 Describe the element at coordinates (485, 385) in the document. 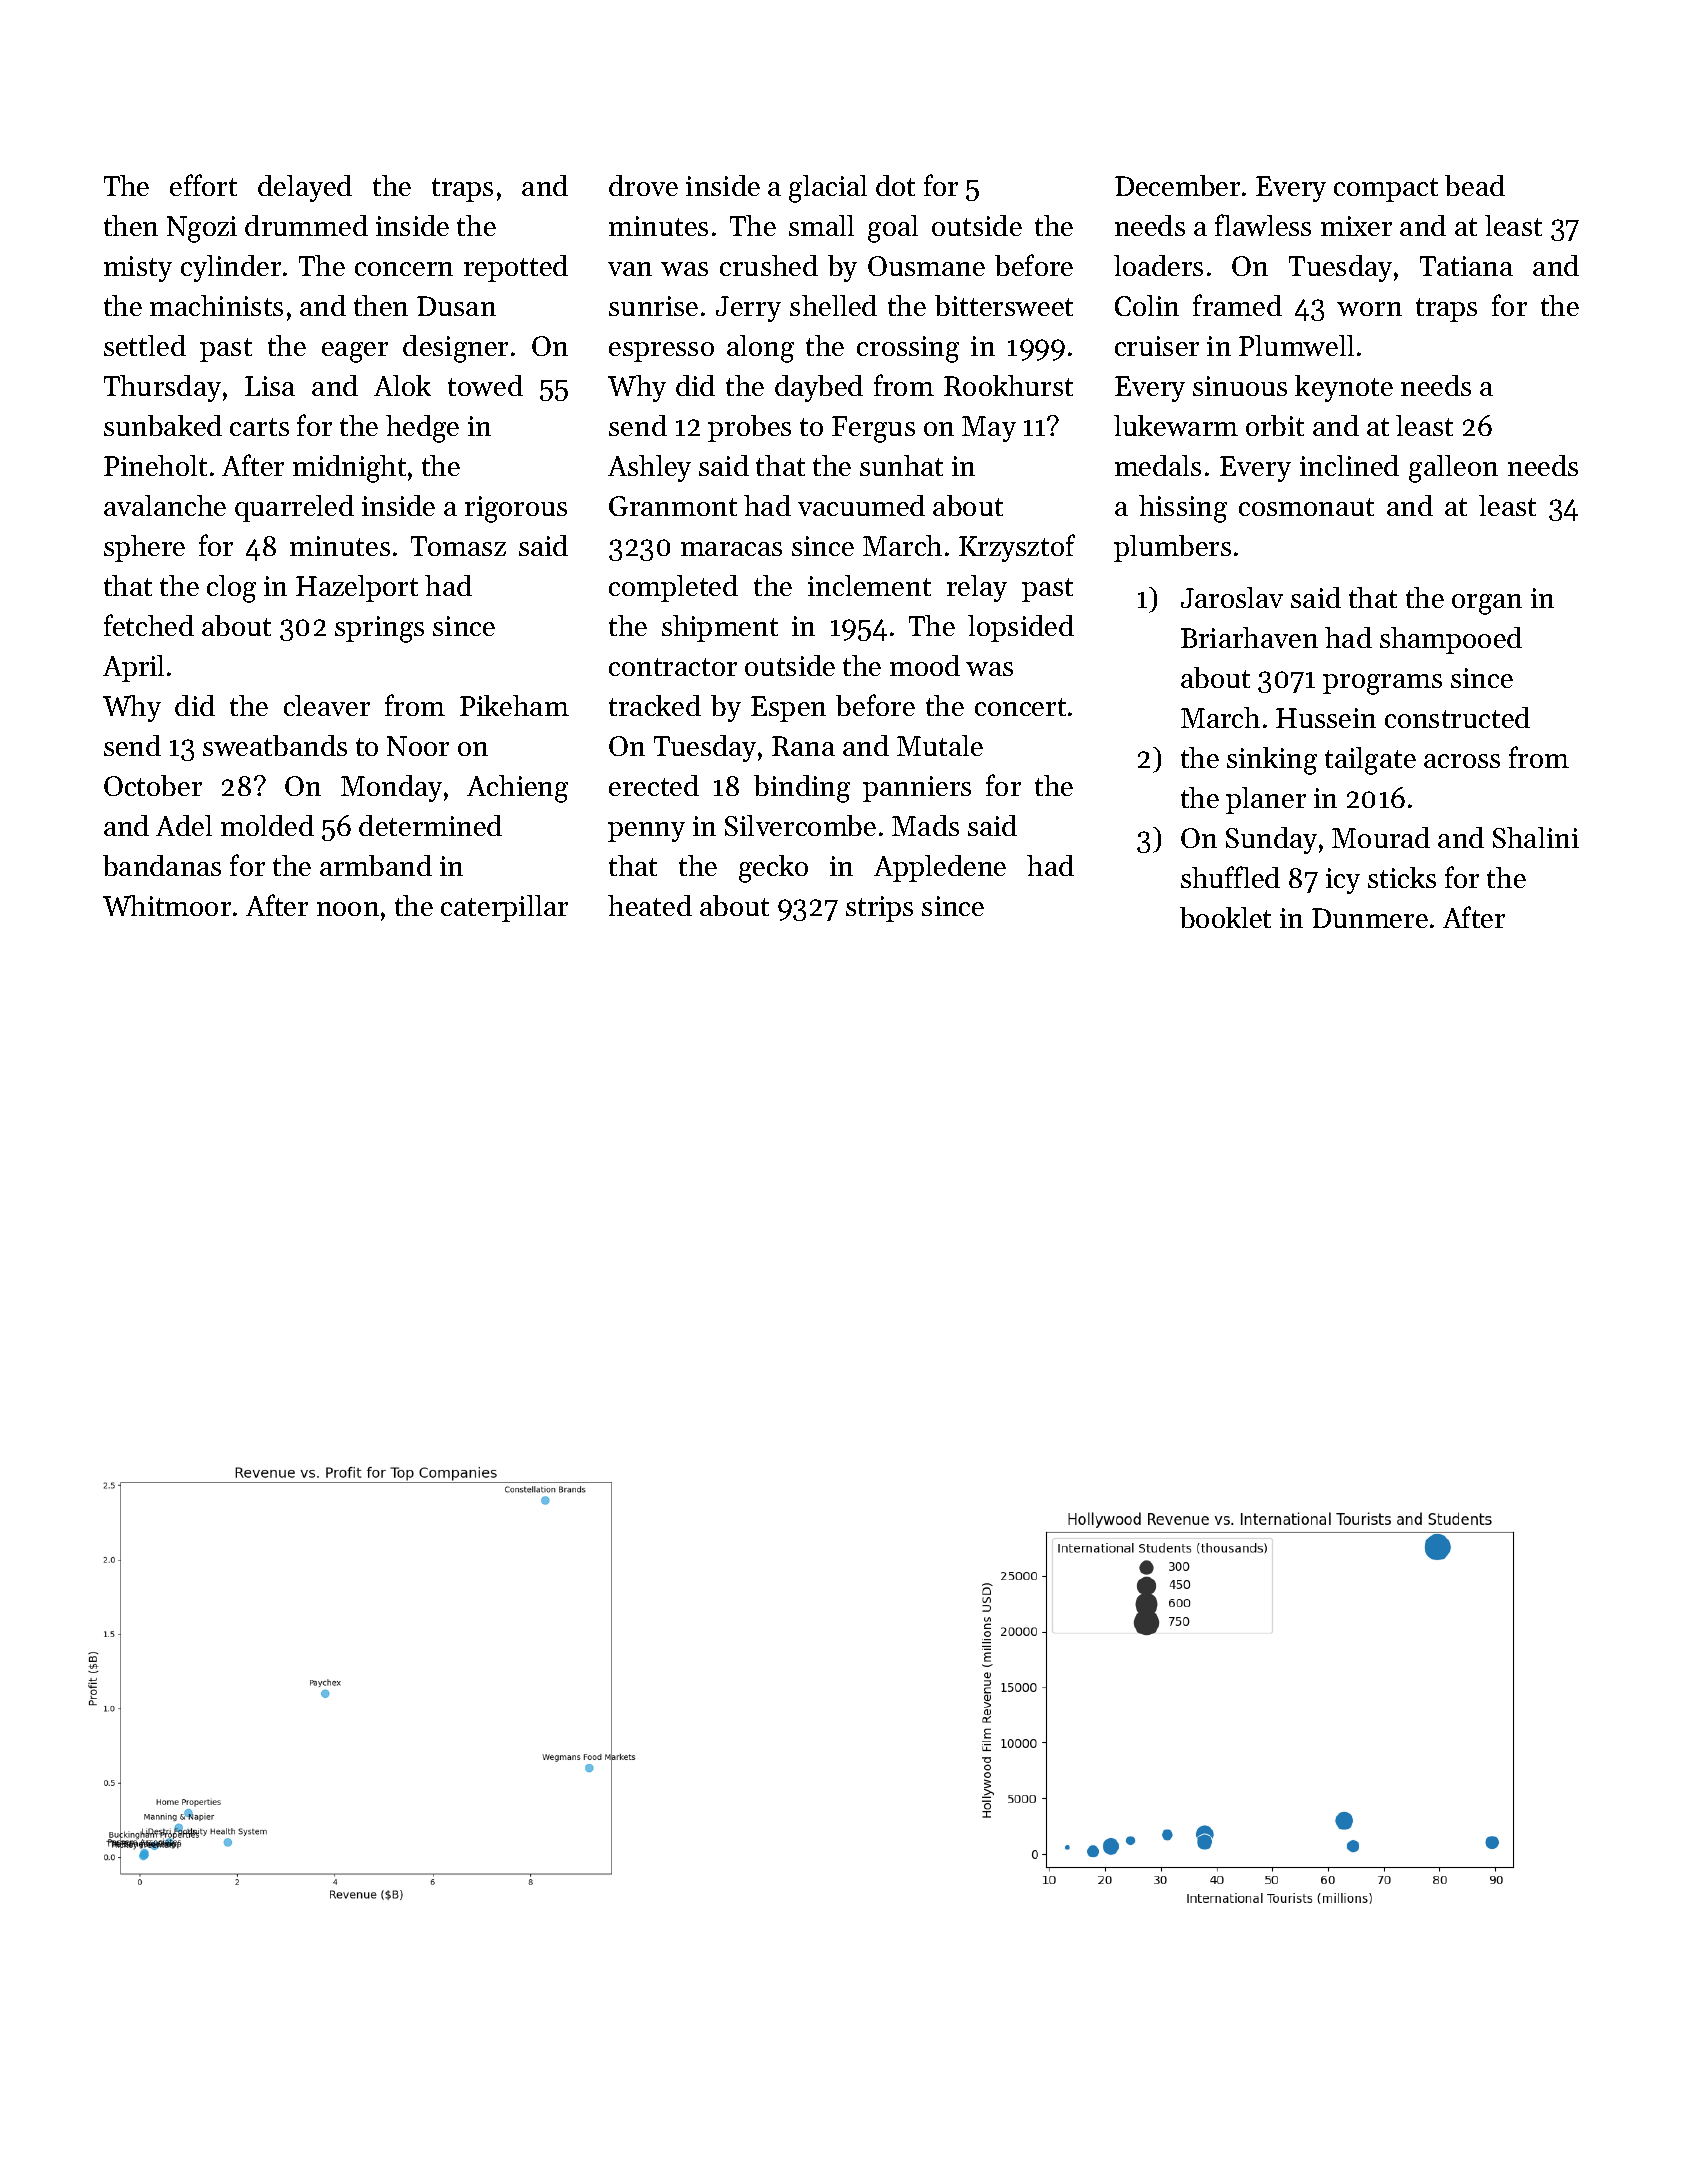

I see `towed` at that location.
